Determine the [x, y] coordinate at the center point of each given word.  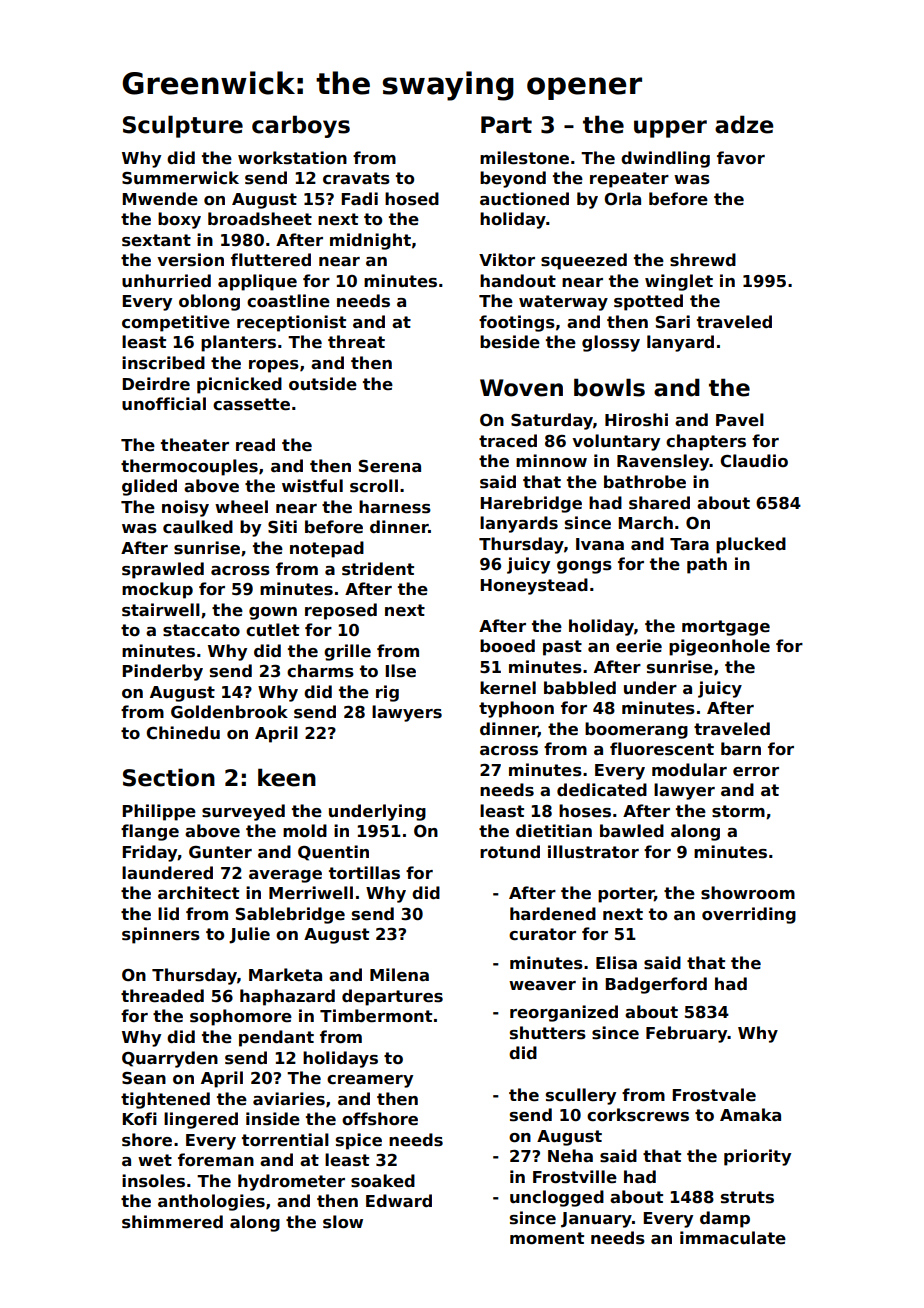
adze [744, 124]
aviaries [289, 1099]
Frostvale [714, 1095]
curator [542, 934]
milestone [524, 158]
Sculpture [183, 126]
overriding [749, 915]
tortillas [364, 873]
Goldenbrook [229, 712]
